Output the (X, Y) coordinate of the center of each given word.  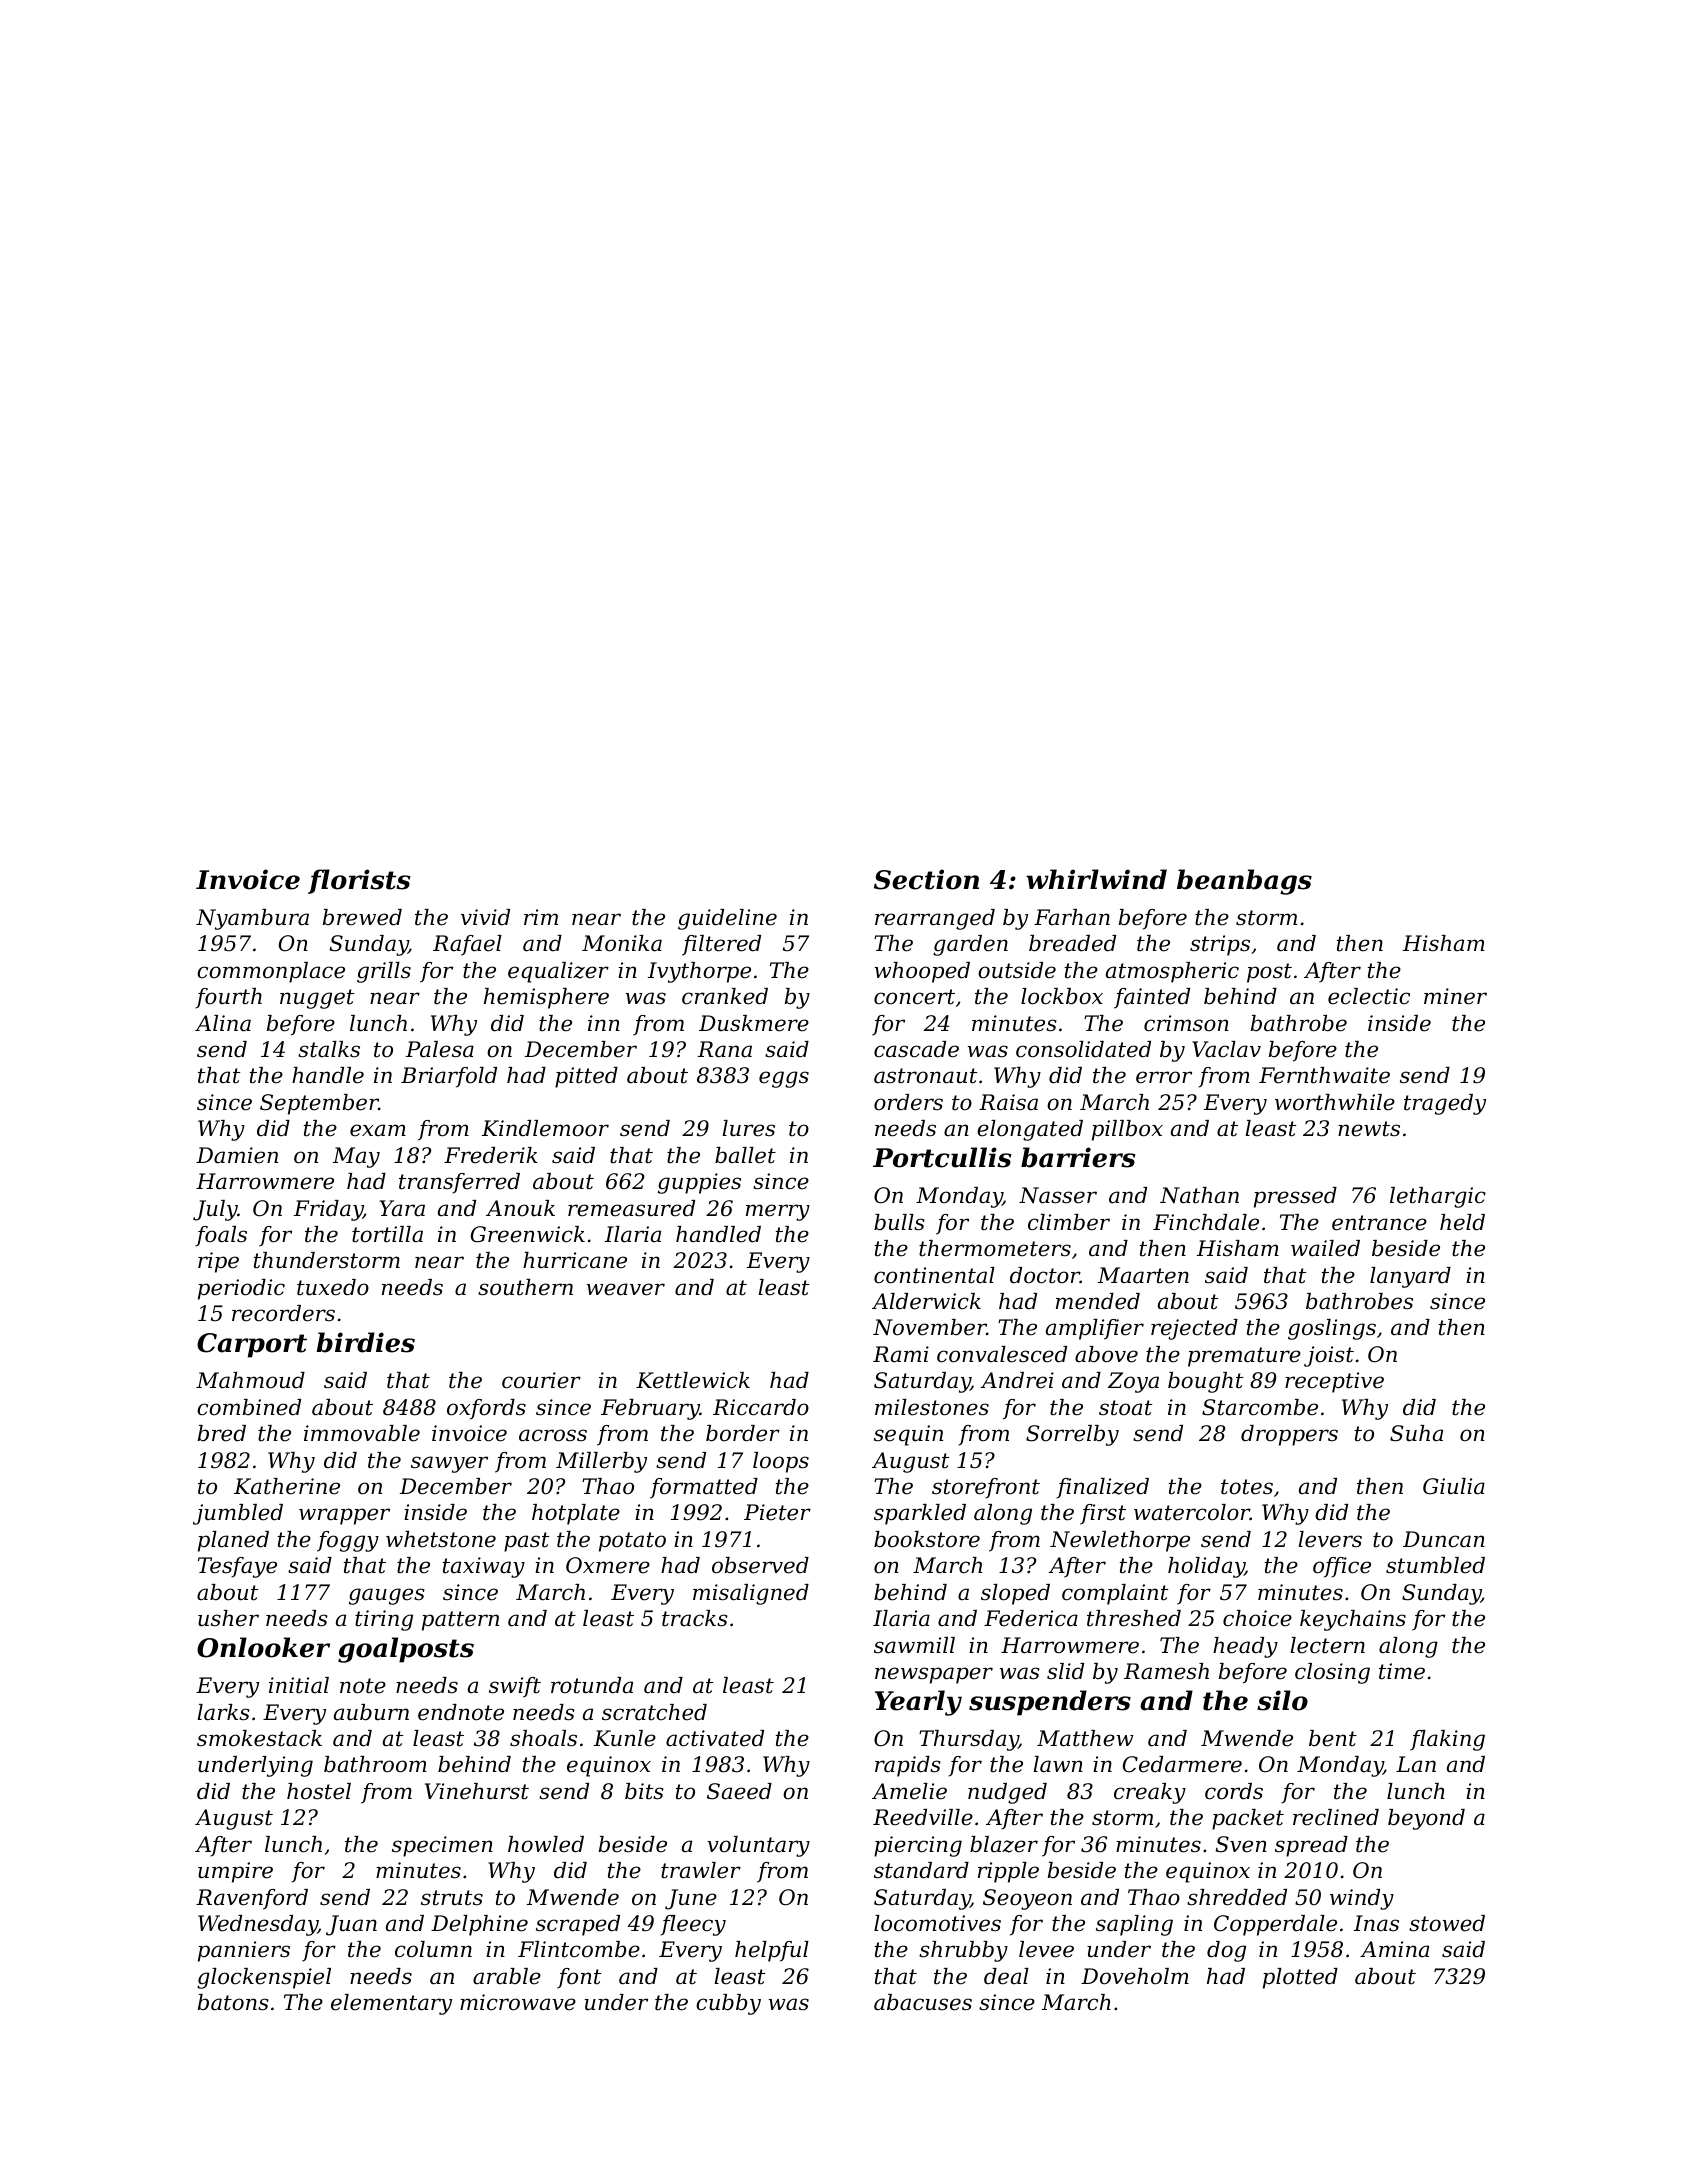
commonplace (271, 972)
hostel (319, 1791)
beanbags (1244, 882)
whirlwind (1096, 879)
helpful (772, 1951)
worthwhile (1335, 1102)
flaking (1447, 1740)
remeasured (631, 1208)
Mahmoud (250, 1380)
